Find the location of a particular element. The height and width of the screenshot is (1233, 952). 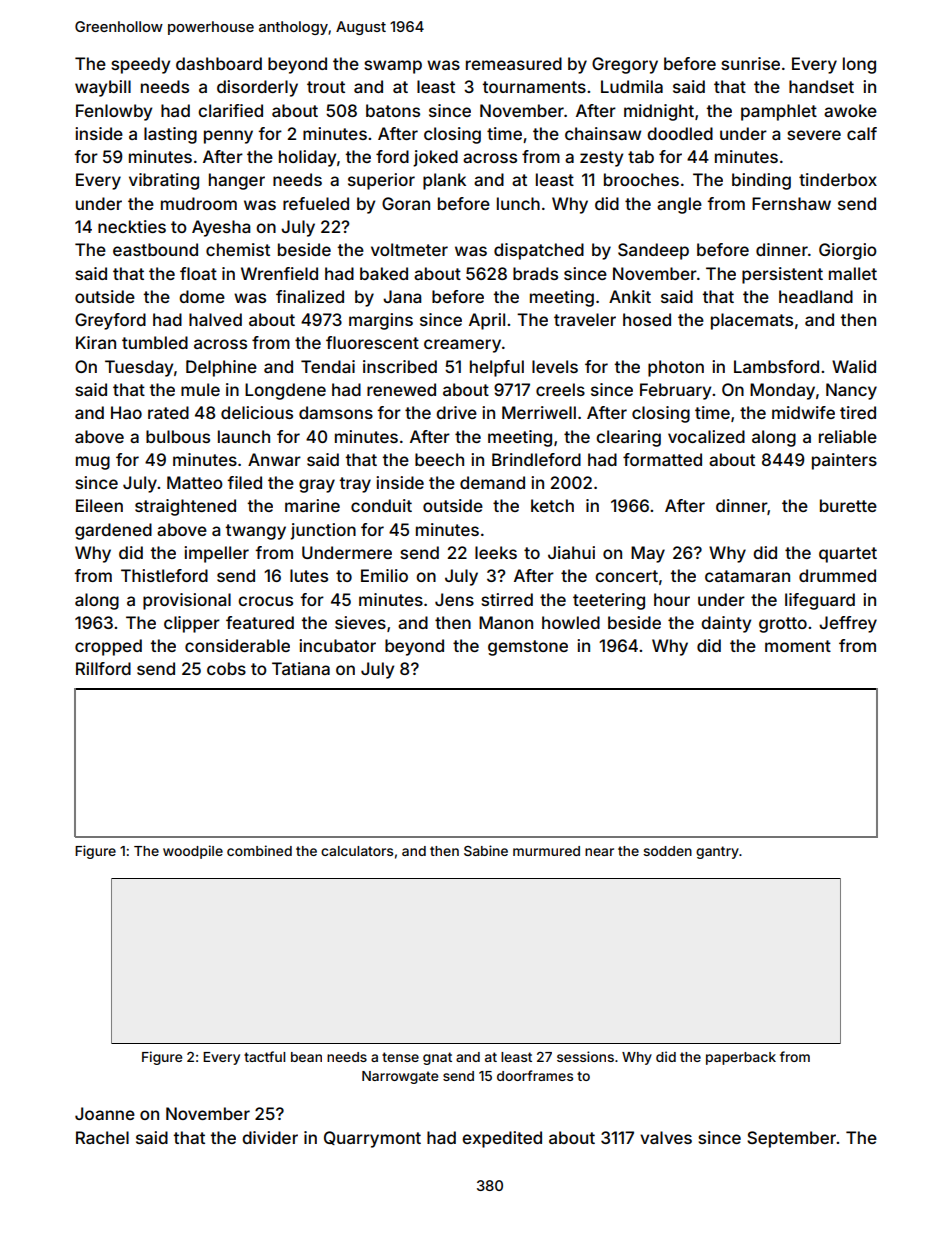

gemstone is located at coordinates (528, 648).
